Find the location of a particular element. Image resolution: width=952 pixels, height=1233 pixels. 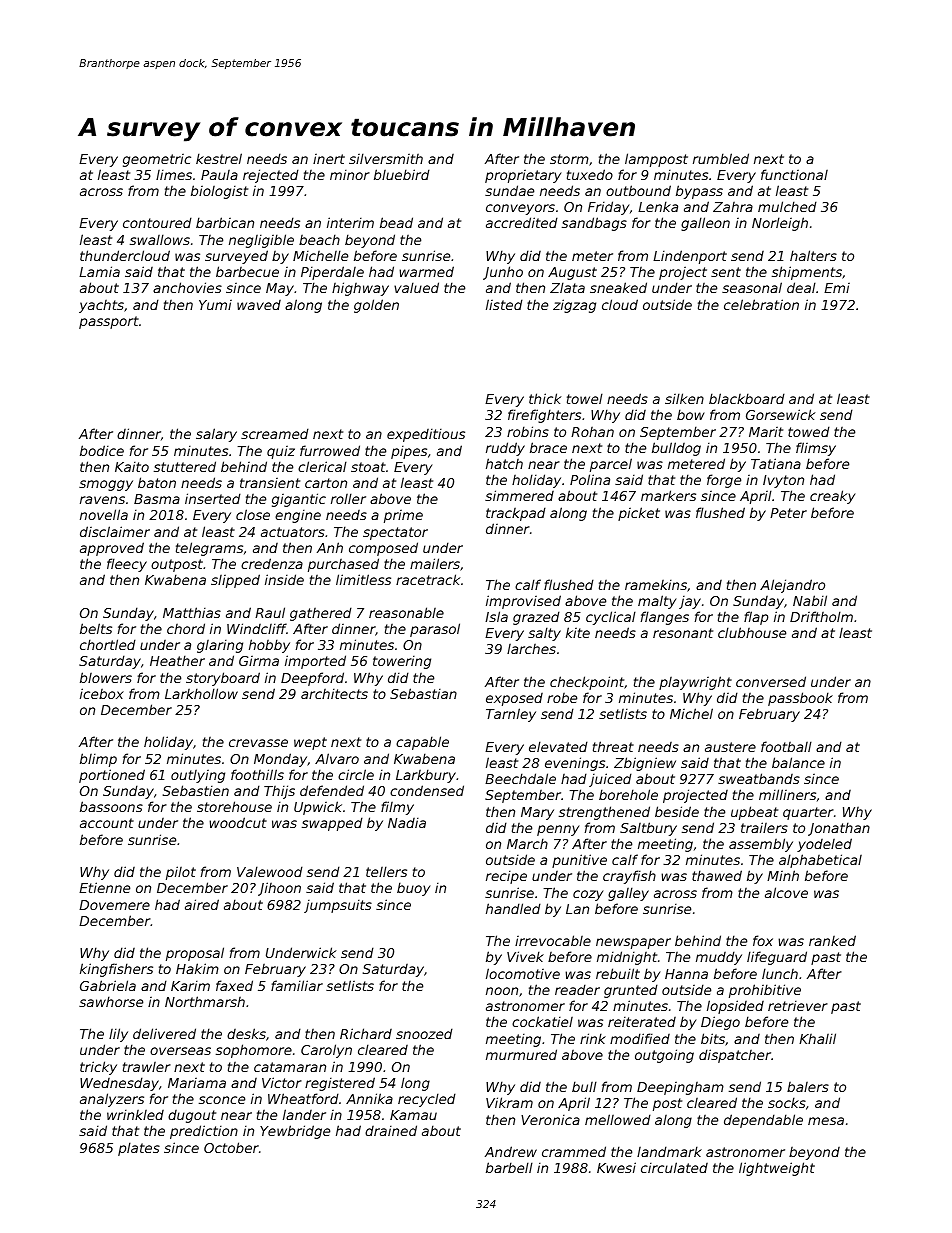

account is located at coordinates (107, 823).
